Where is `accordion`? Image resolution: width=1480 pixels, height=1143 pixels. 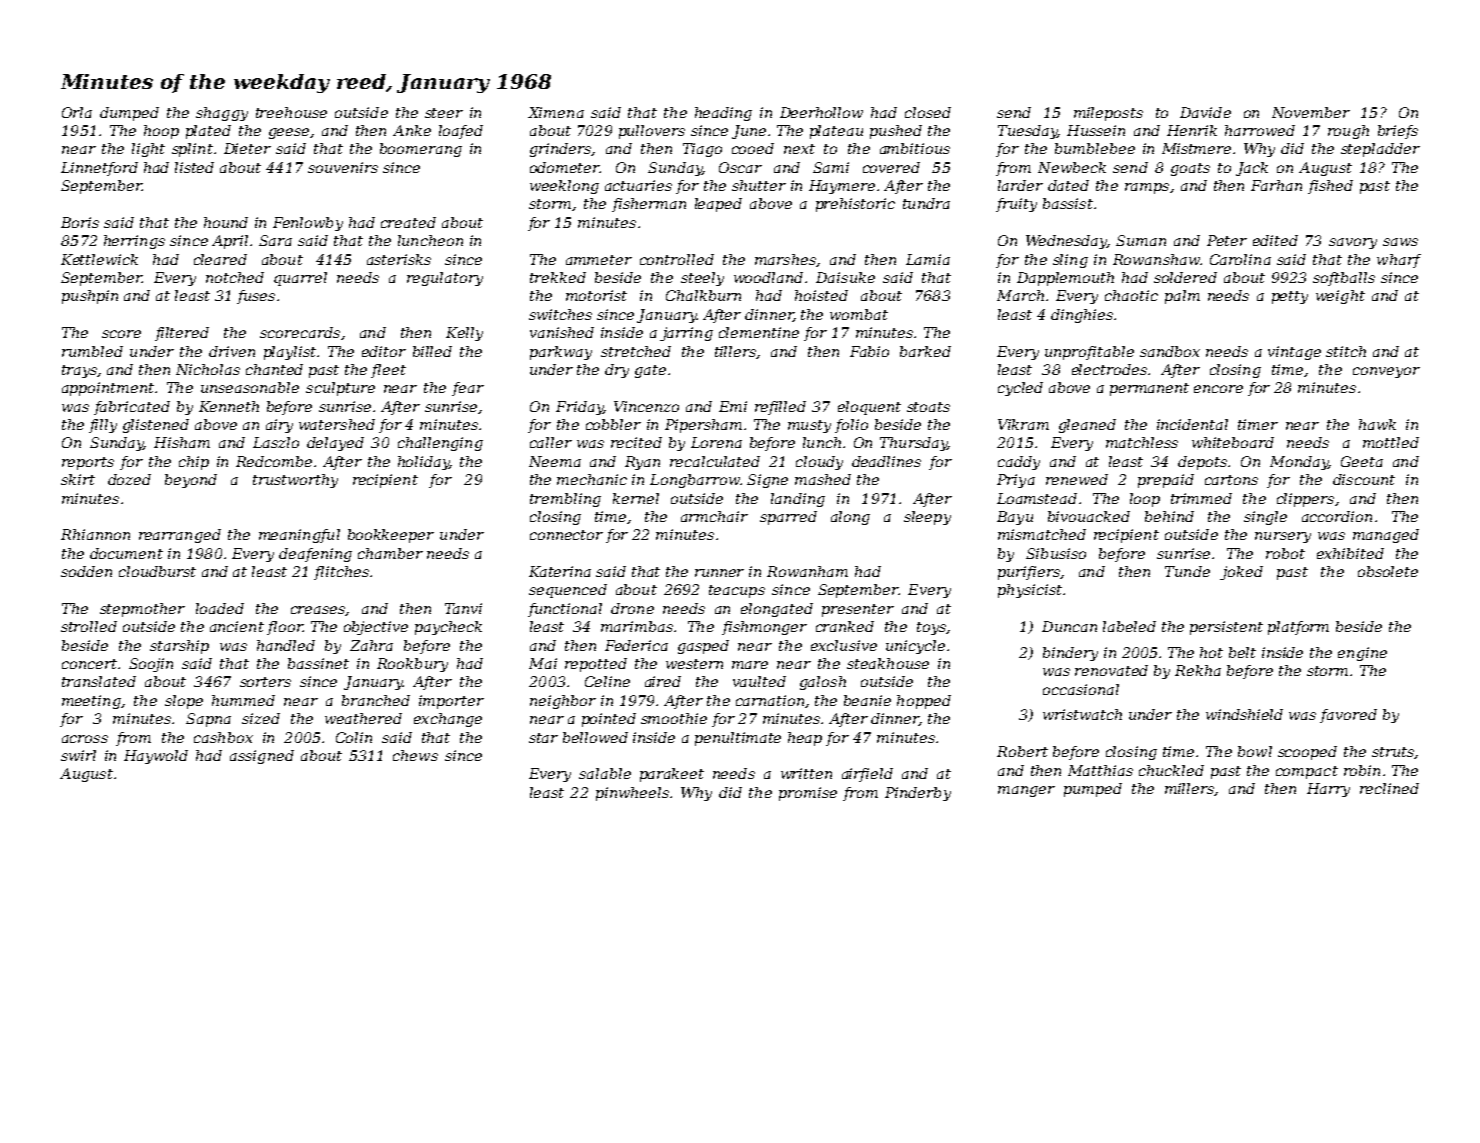 accordion is located at coordinates (1337, 516).
